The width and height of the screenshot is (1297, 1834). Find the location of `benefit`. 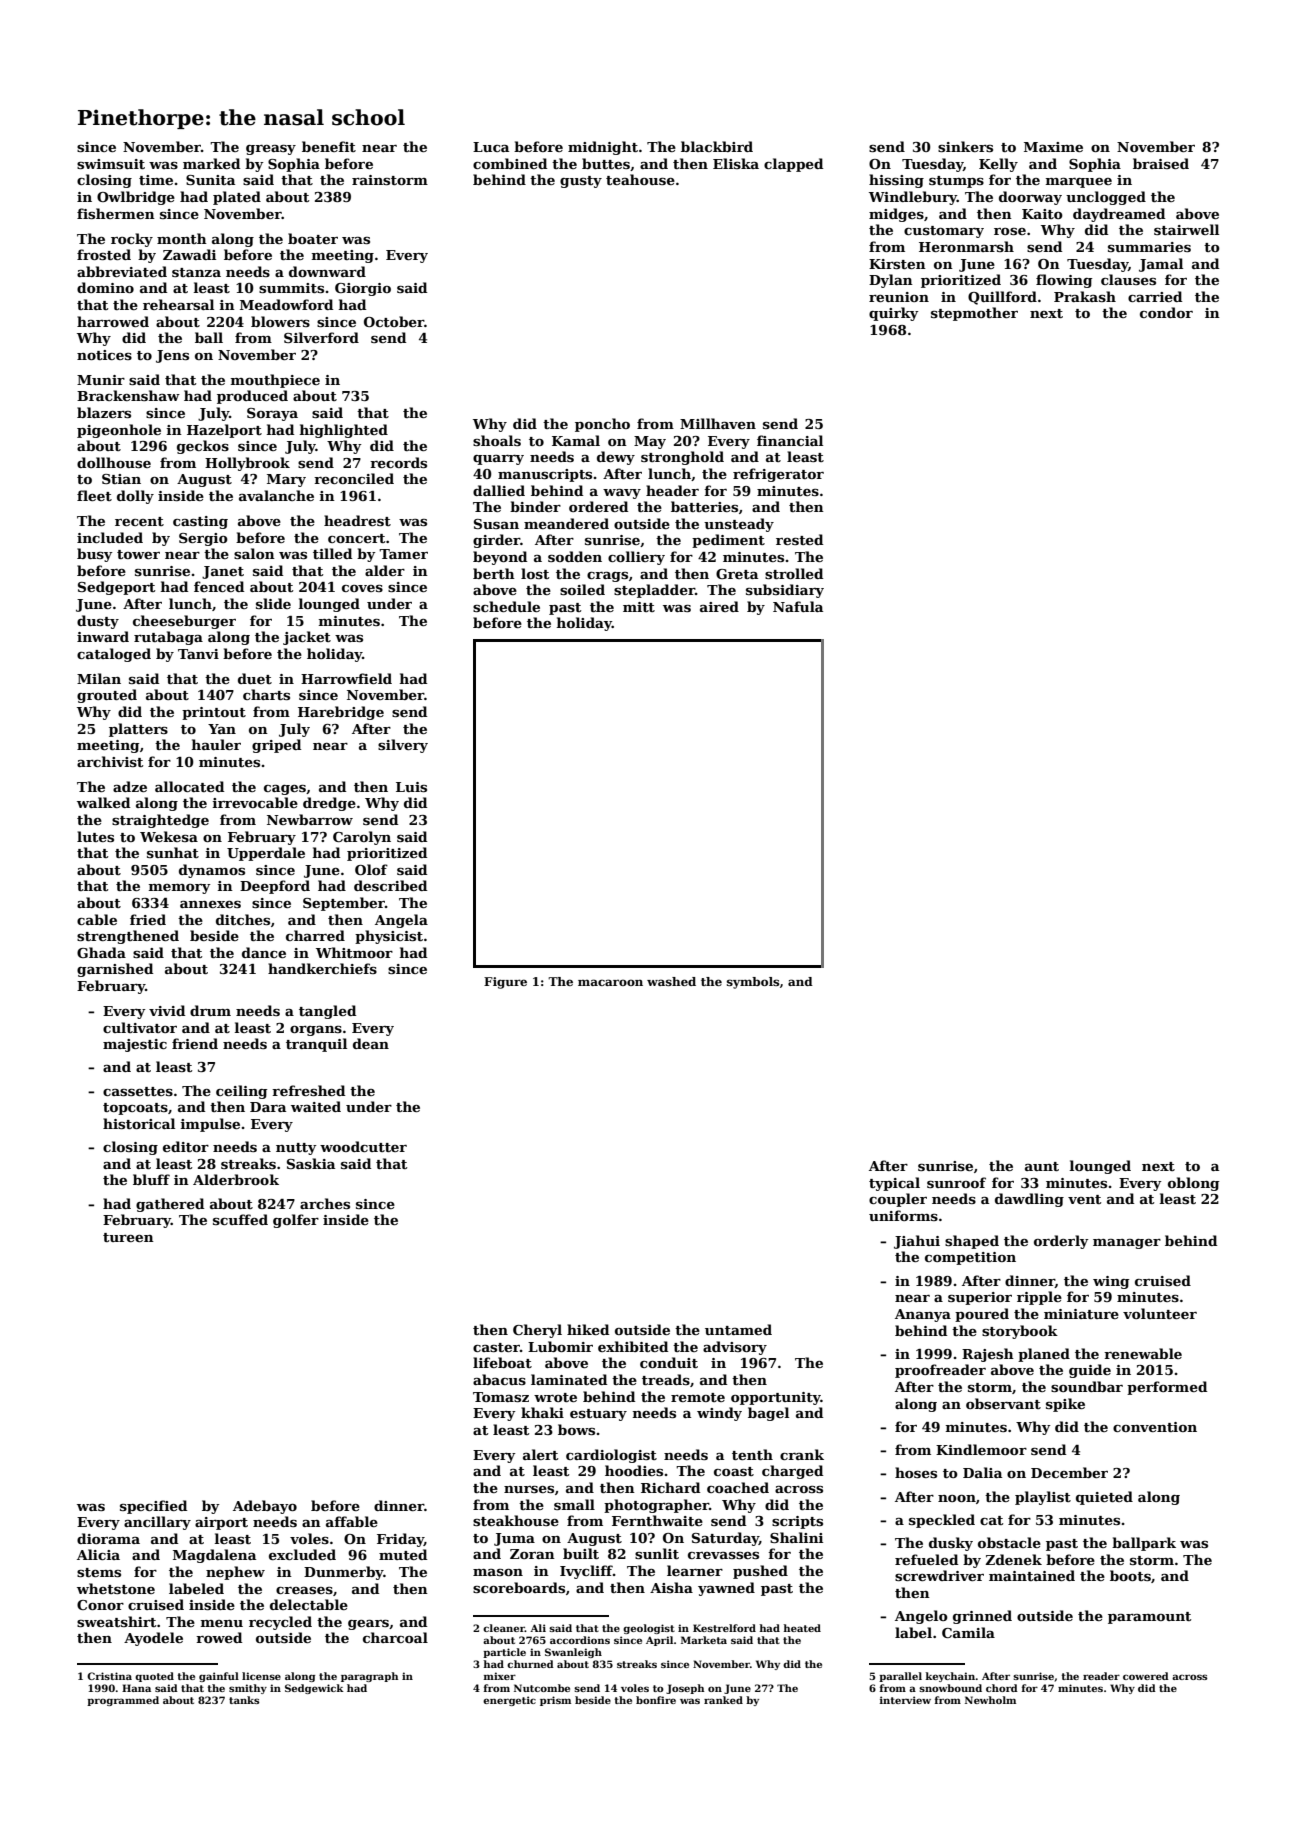

benefit is located at coordinates (329, 146).
